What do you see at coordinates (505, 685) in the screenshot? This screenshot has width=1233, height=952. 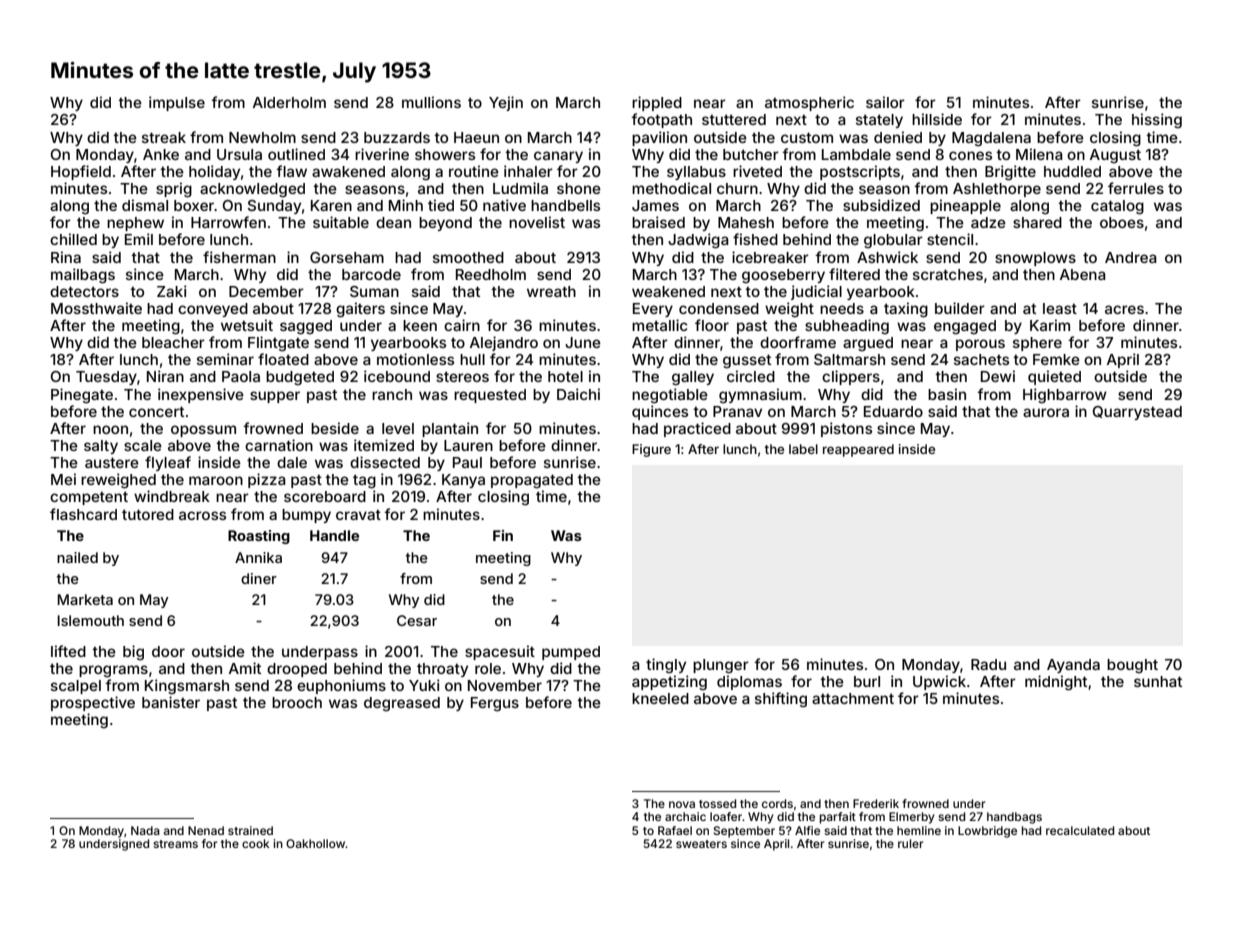 I see `November` at bounding box center [505, 685].
